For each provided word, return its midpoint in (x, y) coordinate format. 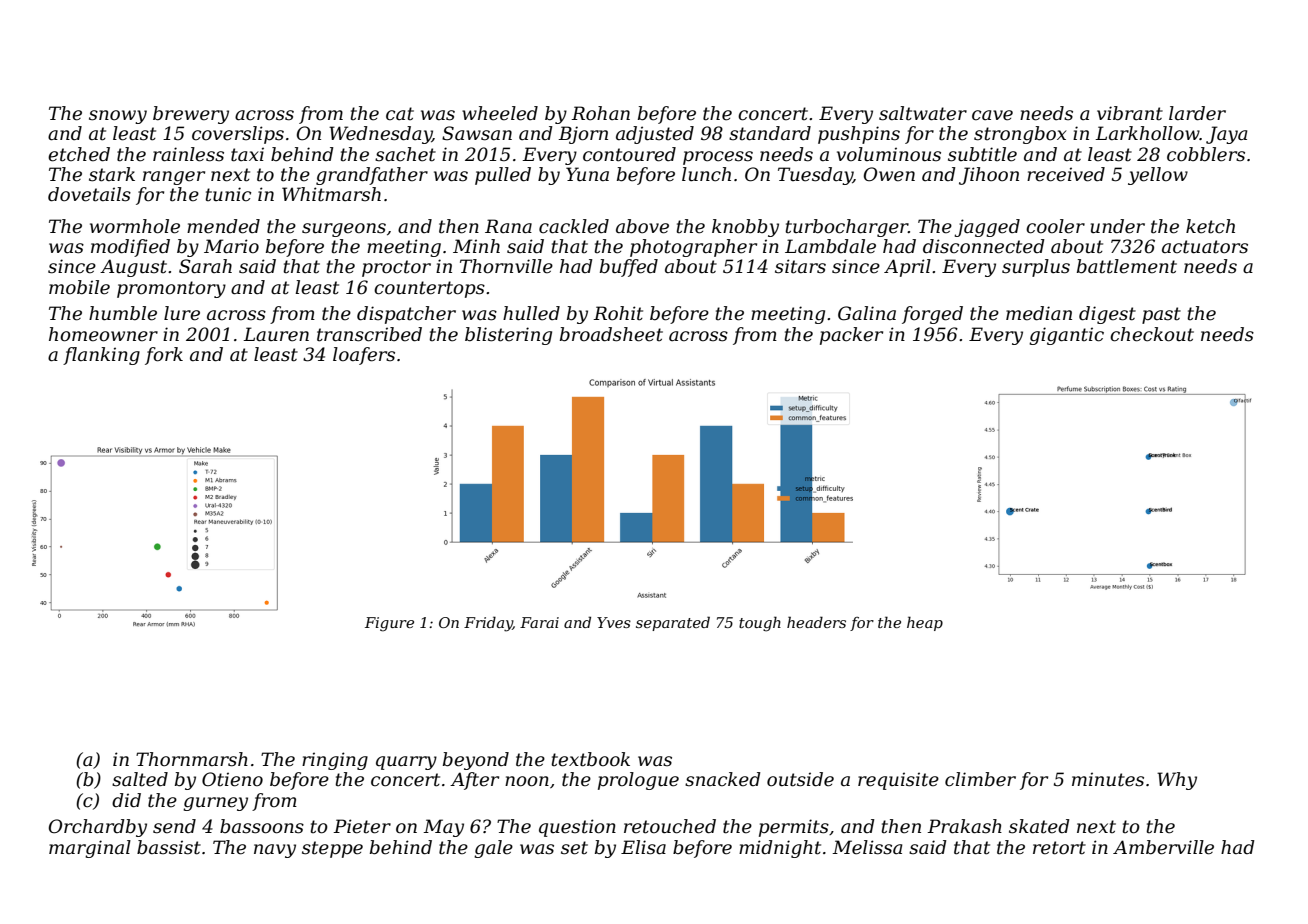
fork (164, 356)
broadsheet (611, 334)
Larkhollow (1147, 133)
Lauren (276, 334)
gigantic (1066, 336)
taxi (247, 154)
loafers (364, 356)
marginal (90, 849)
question (577, 828)
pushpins (859, 135)
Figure (389, 624)
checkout (1152, 334)
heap (925, 623)
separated (673, 623)
